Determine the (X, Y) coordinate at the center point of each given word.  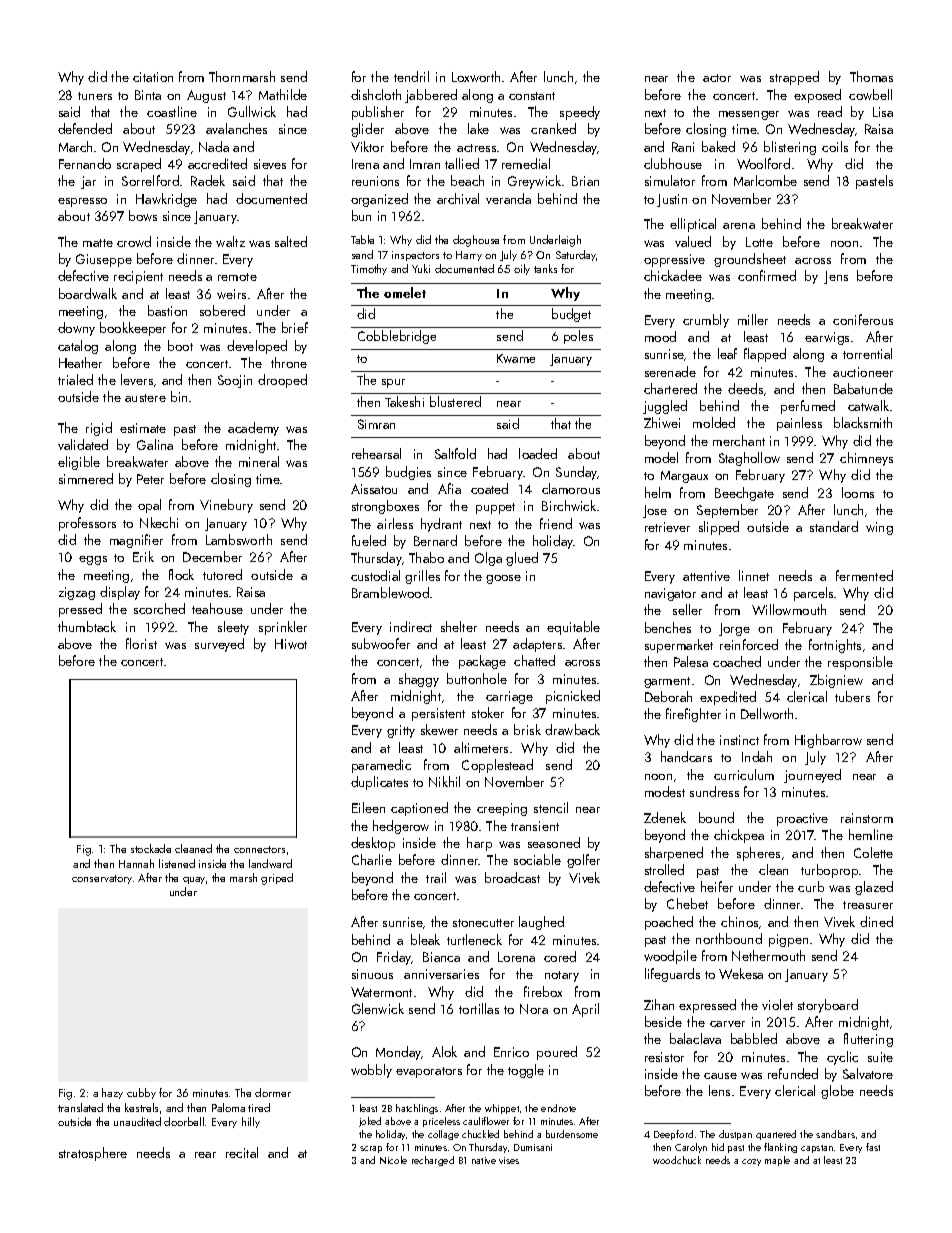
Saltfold (455, 453)
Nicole (393, 1160)
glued (522, 559)
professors (87, 524)
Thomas (871, 76)
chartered (670, 388)
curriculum (744, 774)
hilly (251, 1122)
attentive (706, 576)
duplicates (379, 783)
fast (873, 1147)
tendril (411, 76)
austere (145, 398)
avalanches (236, 128)
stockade (151, 848)
